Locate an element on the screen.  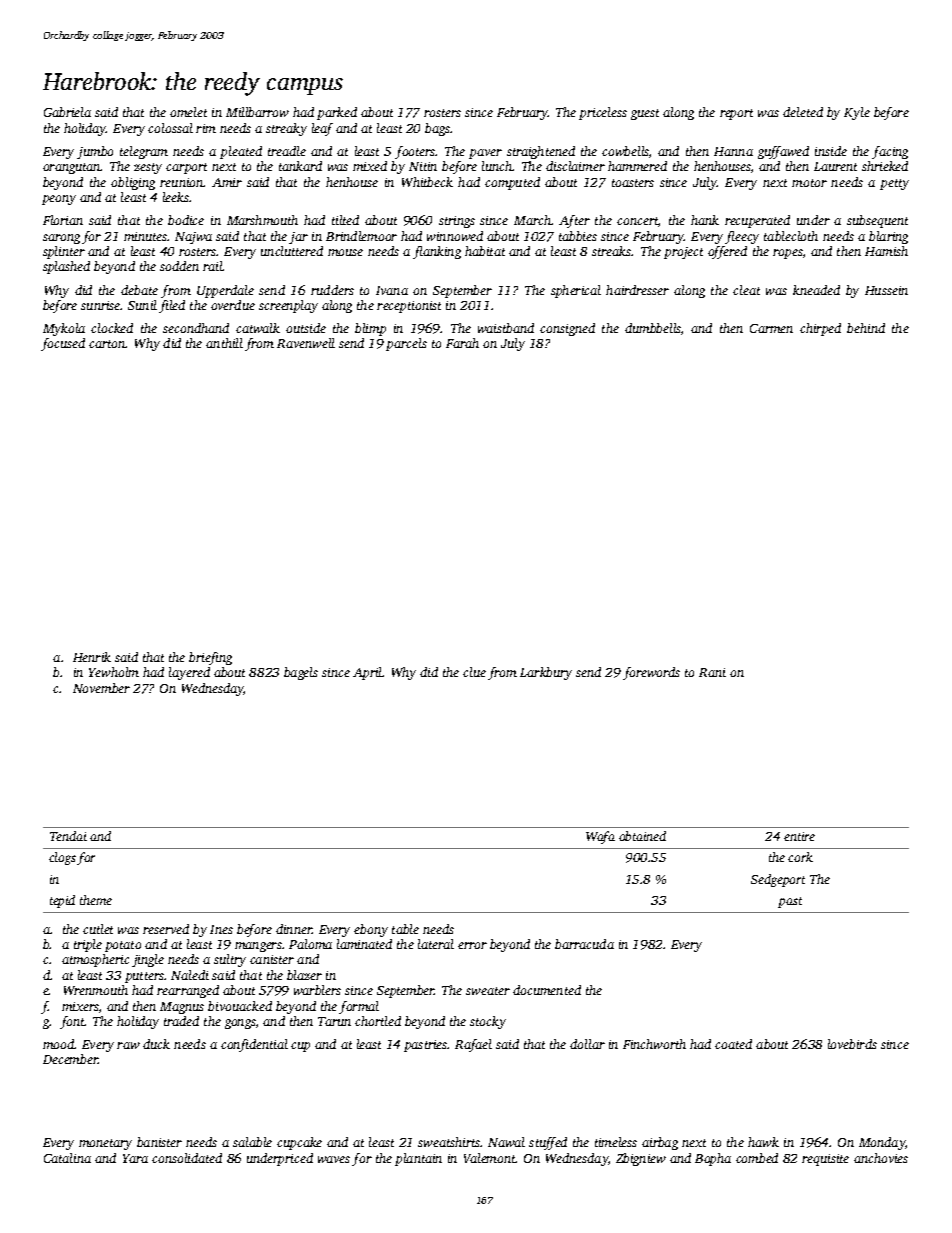
strings is located at coordinates (457, 222).
